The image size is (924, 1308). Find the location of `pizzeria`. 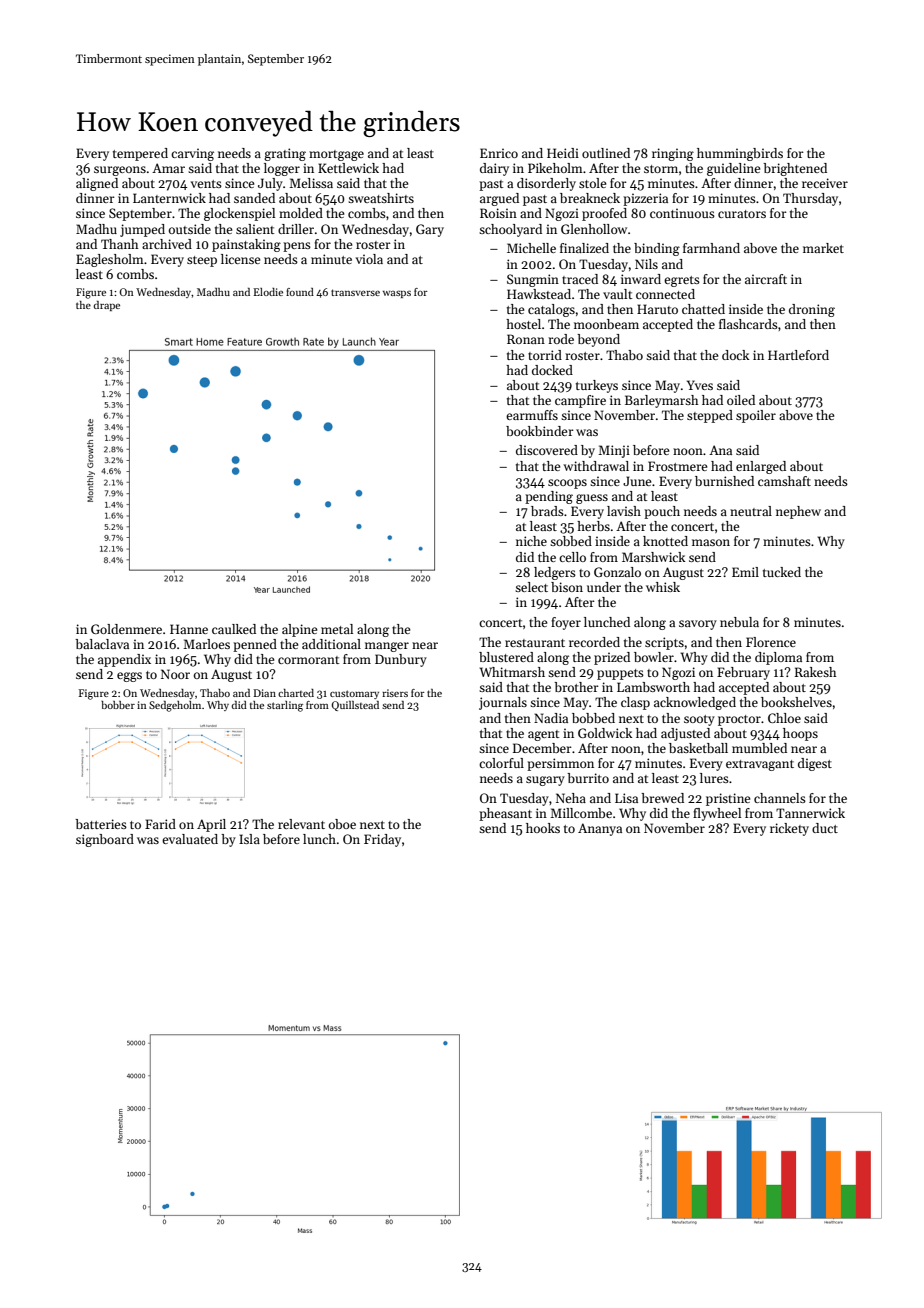

pizzeria is located at coordinates (645, 199).
